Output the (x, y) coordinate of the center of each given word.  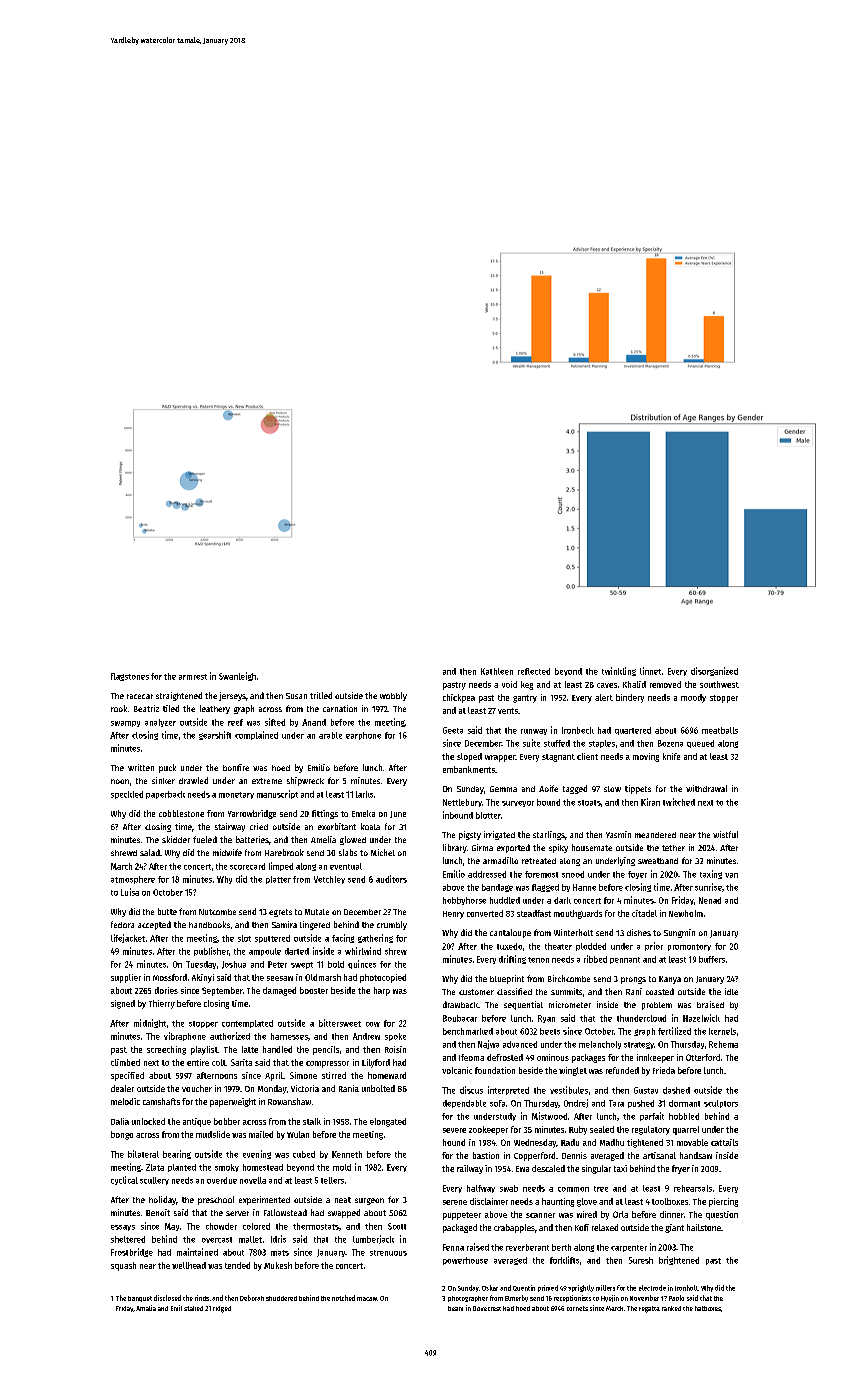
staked (193, 1308)
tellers (332, 1180)
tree (601, 1189)
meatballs (720, 730)
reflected (534, 671)
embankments (469, 769)
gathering (375, 938)
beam (455, 1308)
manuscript (277, 794)
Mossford (170, 977)
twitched (679, 802)
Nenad (710, 900)
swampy (125, 724)
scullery (154, 1181)
